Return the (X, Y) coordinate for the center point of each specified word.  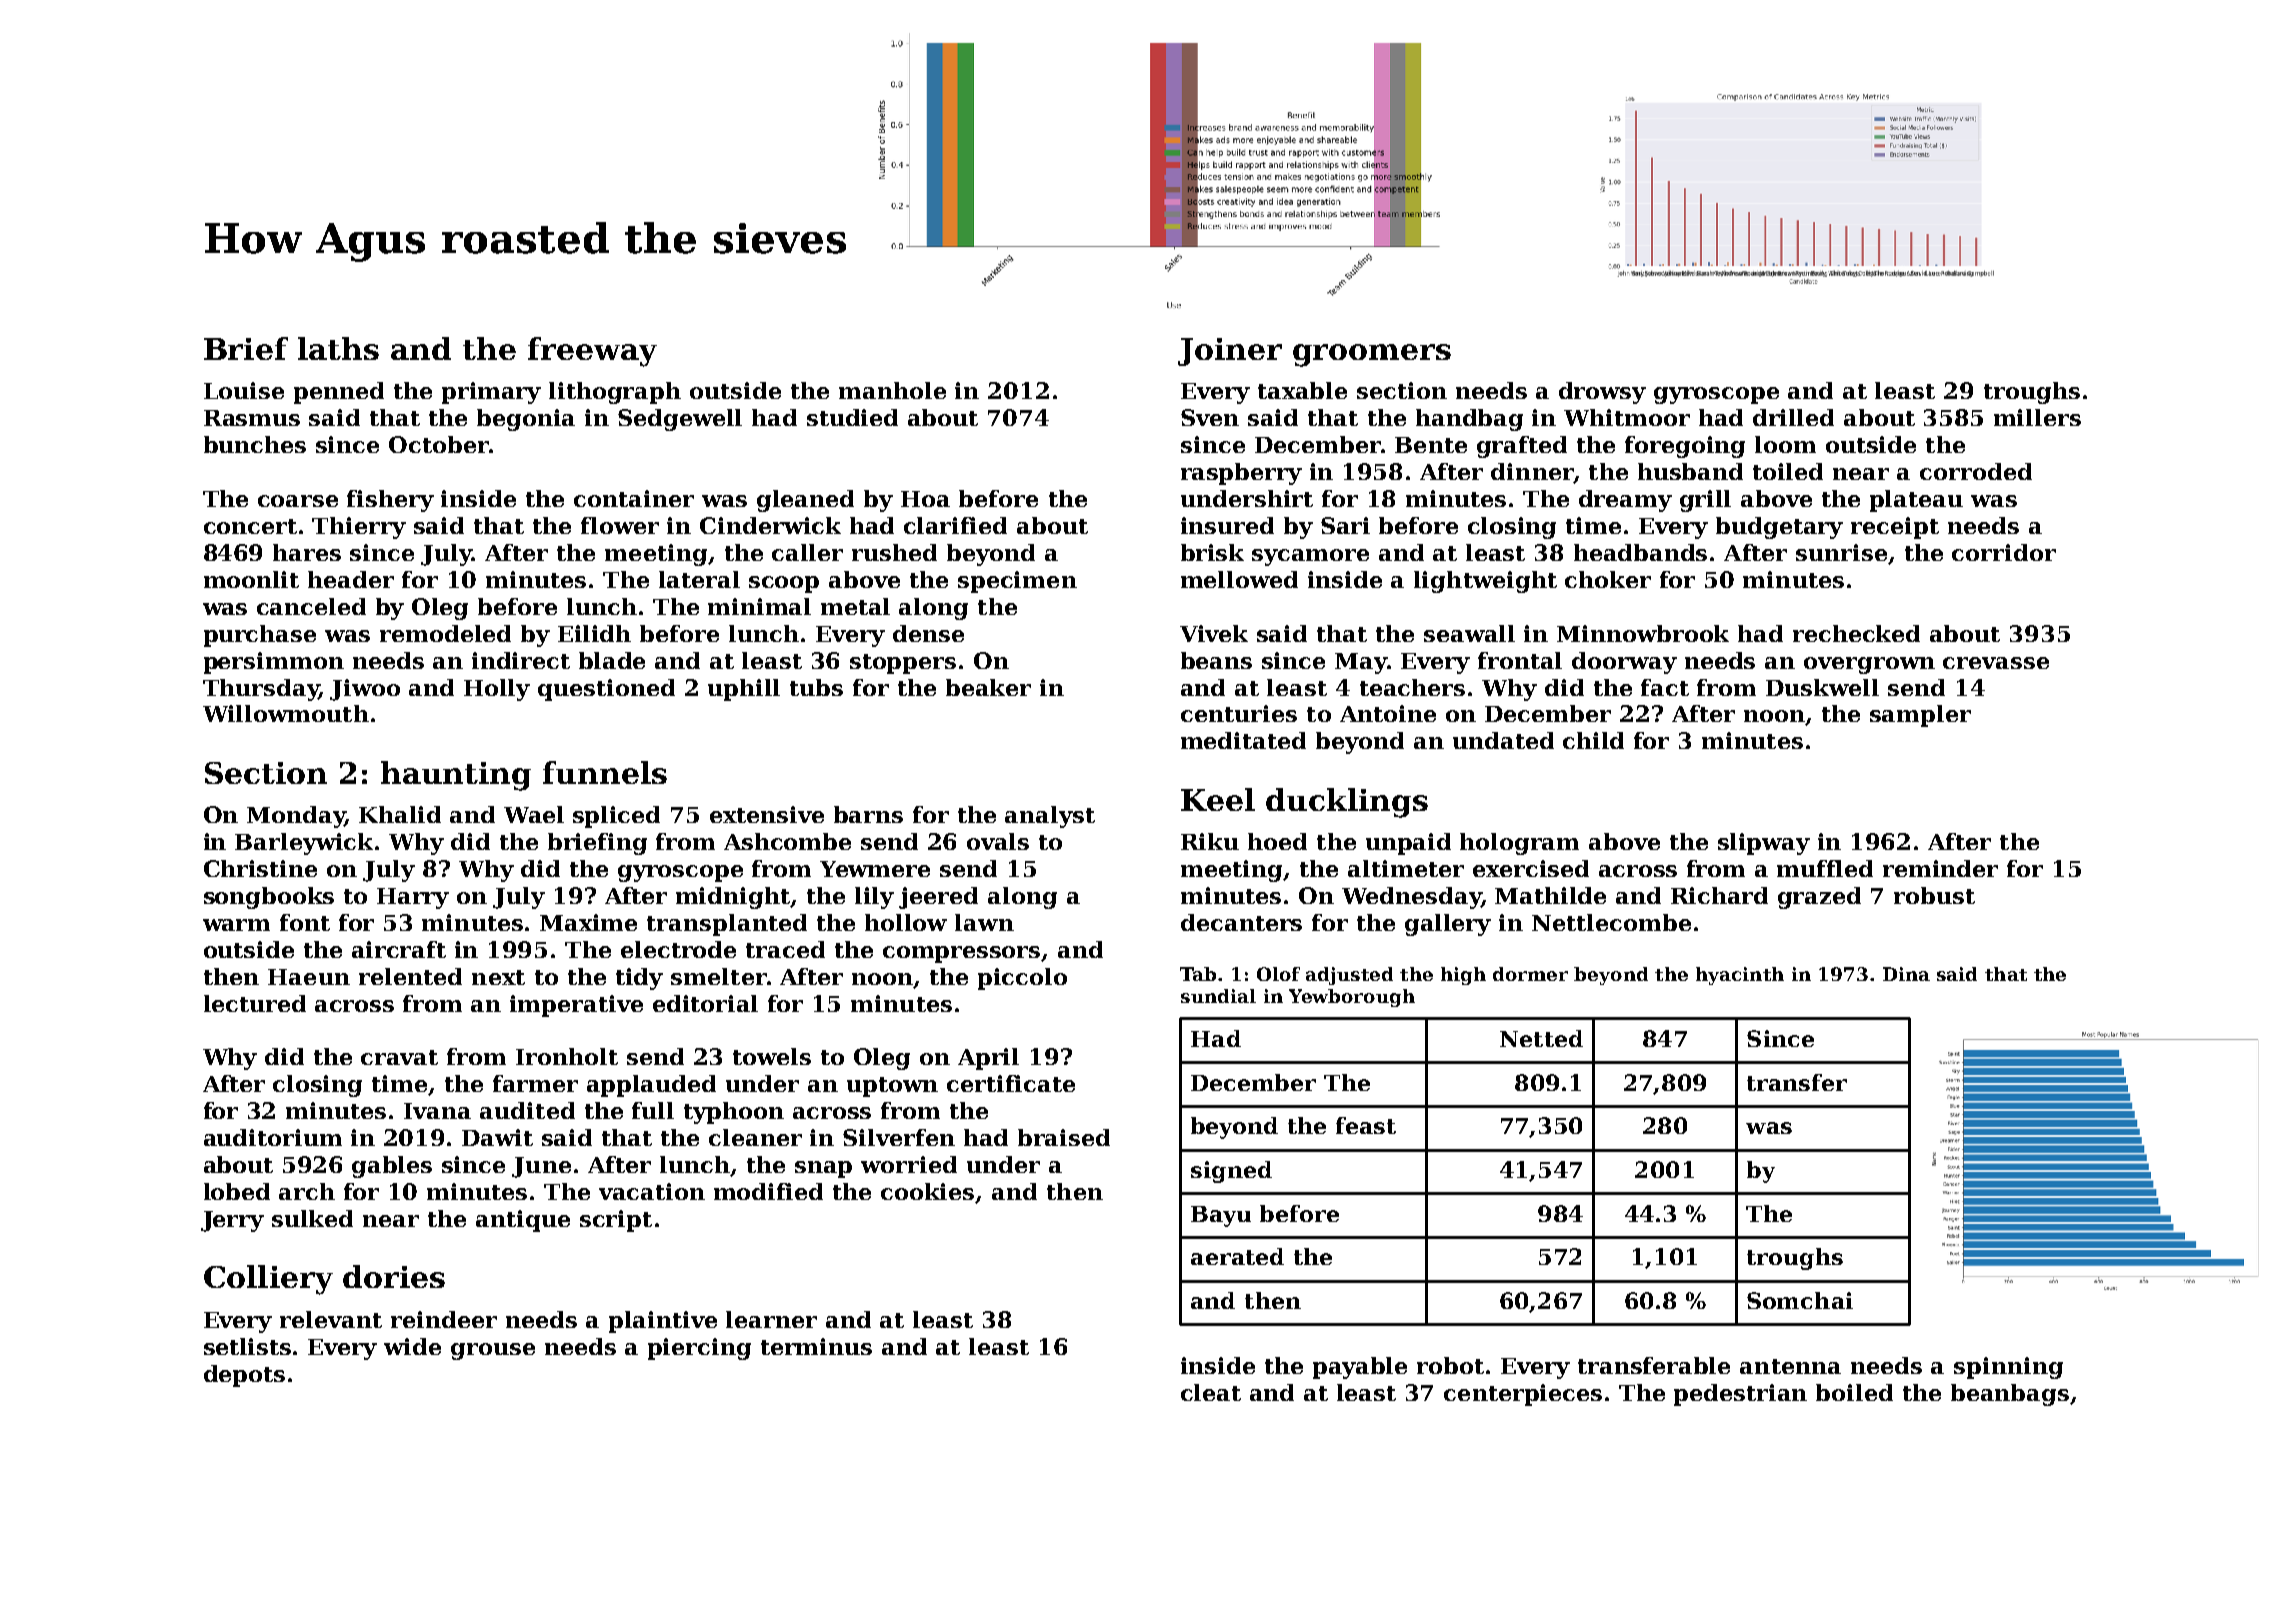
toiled (1788, 471)
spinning (2008, 1368)
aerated (1237, 1256)
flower (620, 525)
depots (244, 1376)
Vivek (1214, 633)
